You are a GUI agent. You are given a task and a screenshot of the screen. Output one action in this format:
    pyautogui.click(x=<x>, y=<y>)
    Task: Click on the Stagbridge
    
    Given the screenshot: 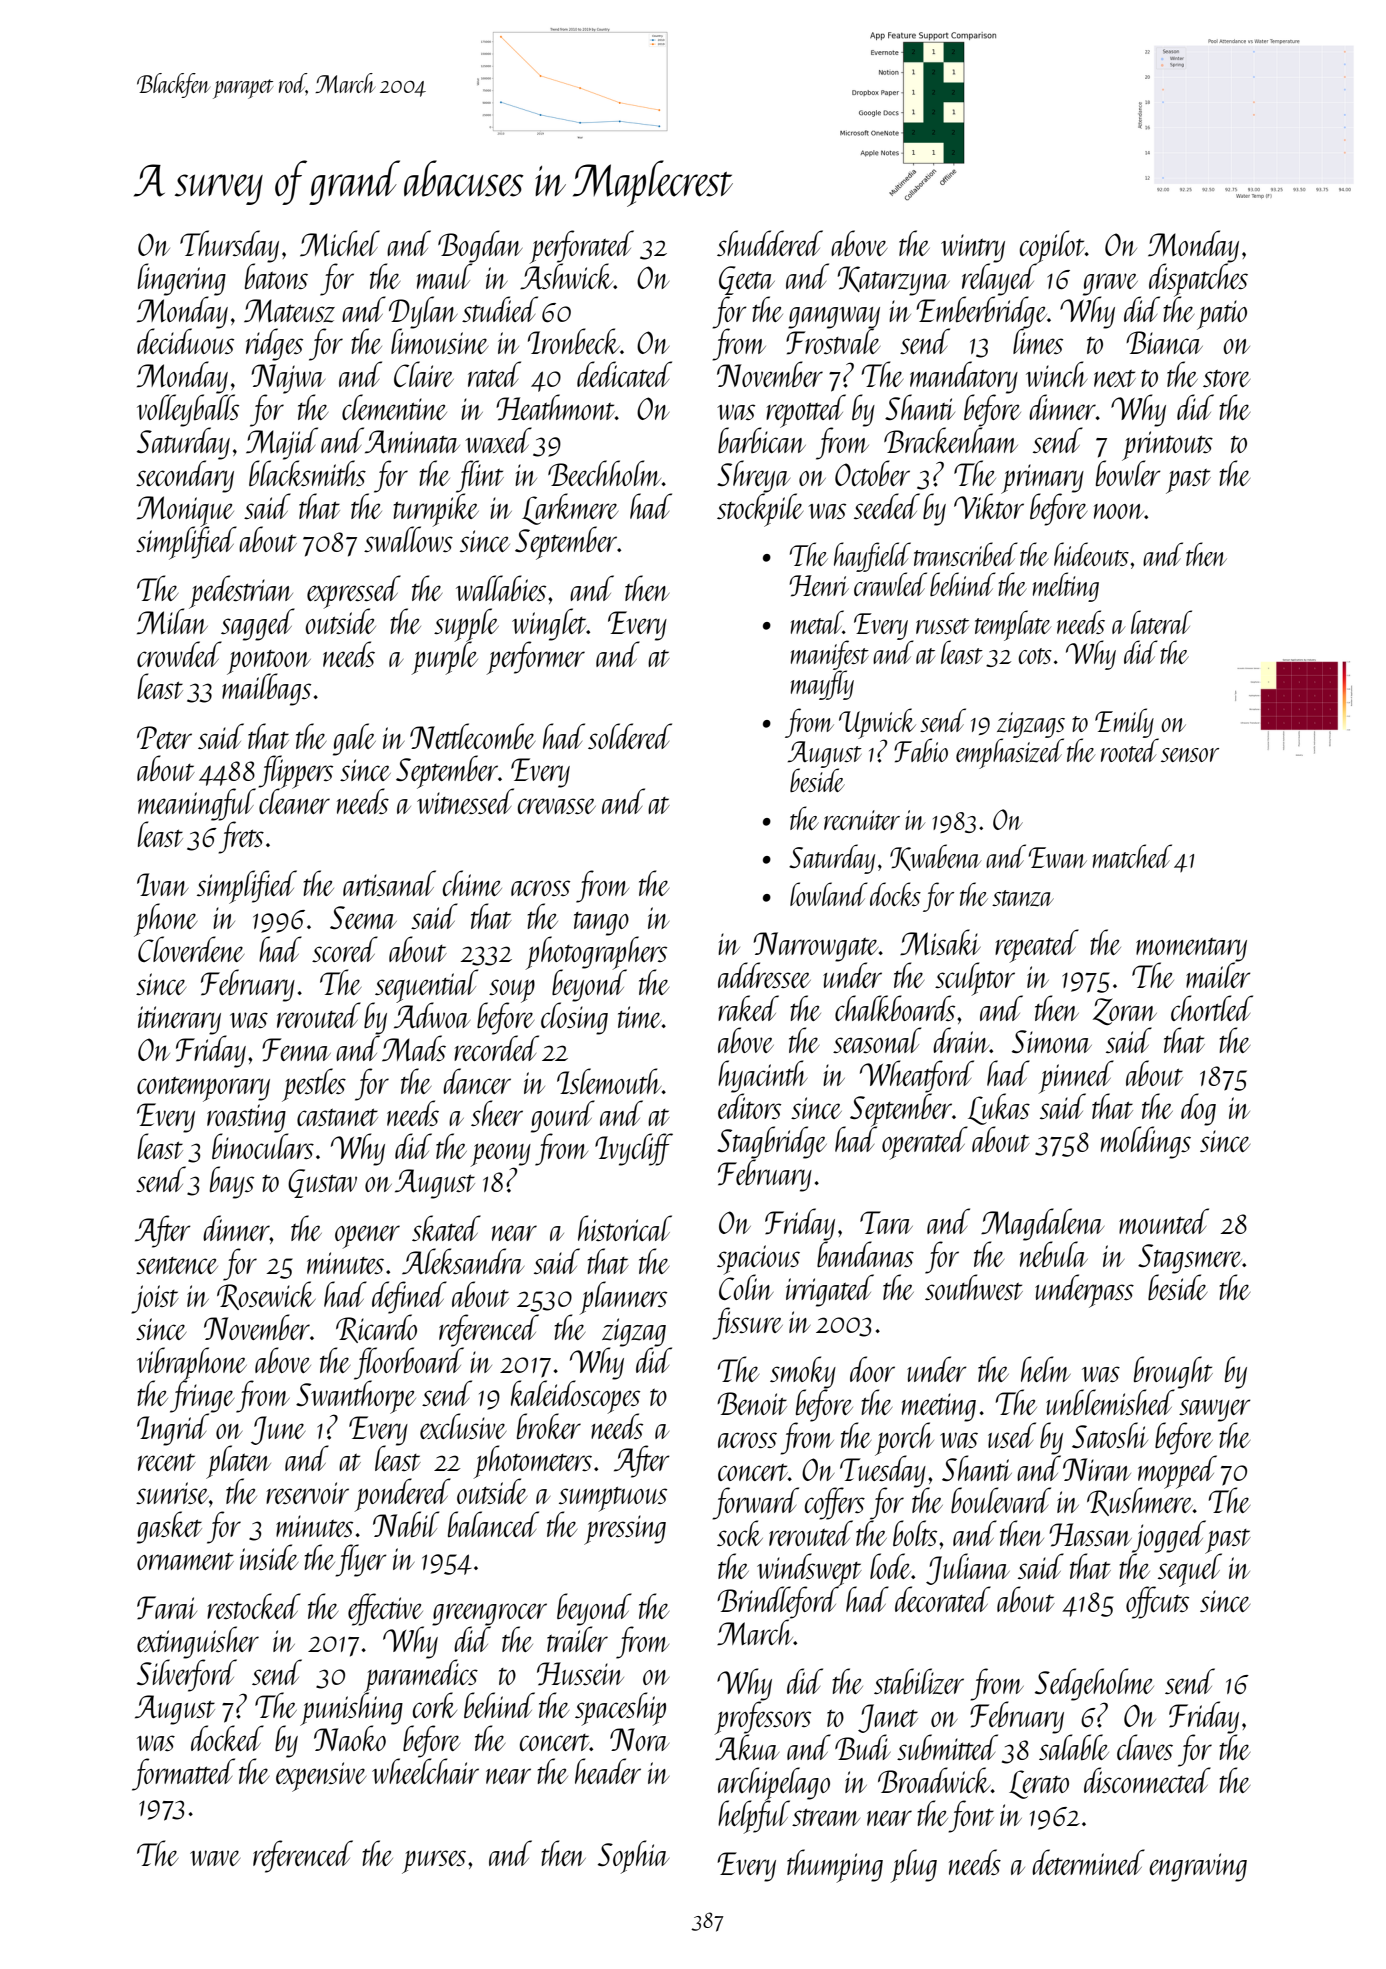 What is the action you would take?
    pyautogui.click(x=772, y=1142)
